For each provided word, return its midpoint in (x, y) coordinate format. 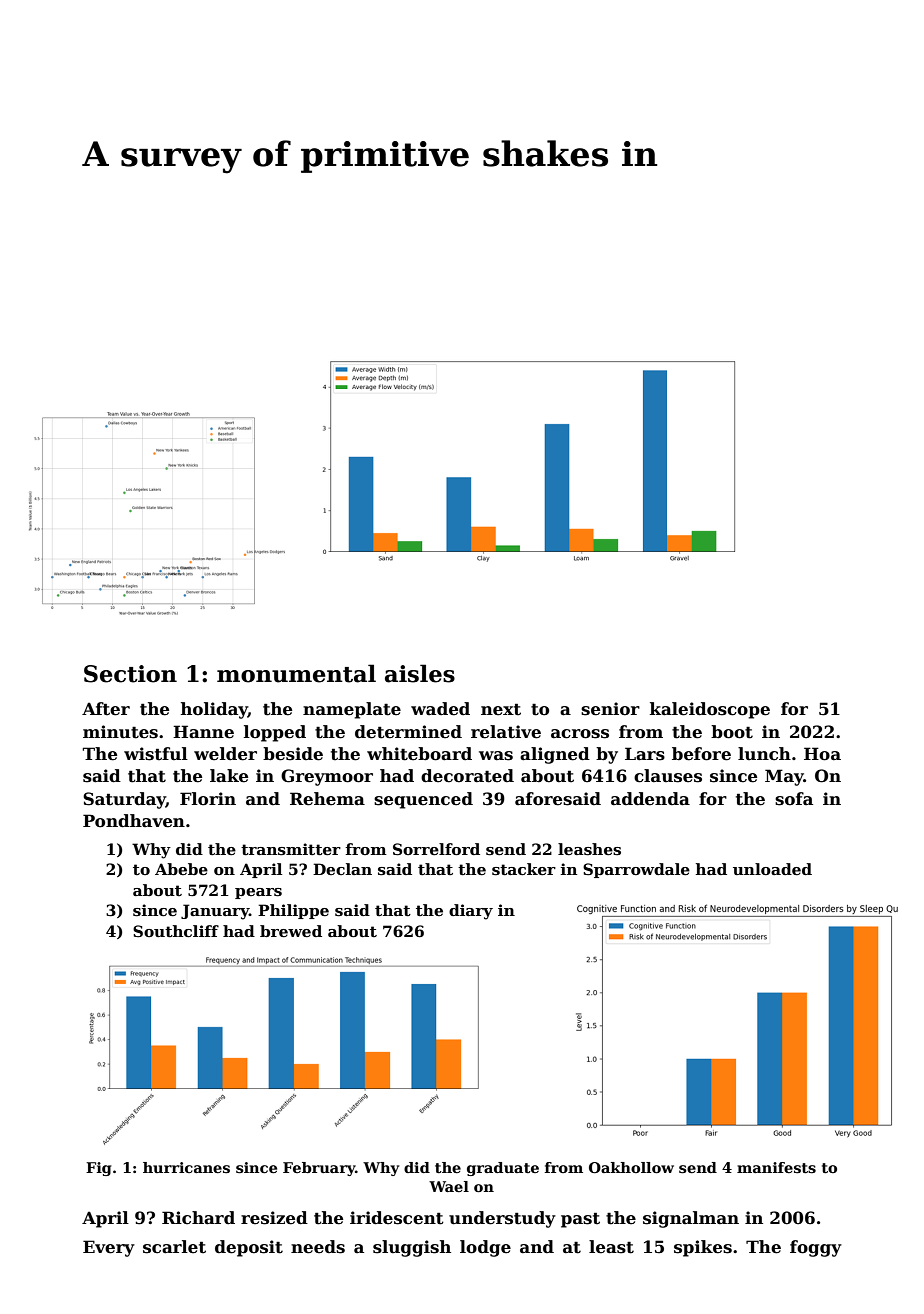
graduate (503, 1169)
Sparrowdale (636, 870)
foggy (816, 1248)
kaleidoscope (710, 710)
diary (471, 912)
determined (408, 732)
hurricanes (186, 1167)
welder (225, 754)
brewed (291, 931)
